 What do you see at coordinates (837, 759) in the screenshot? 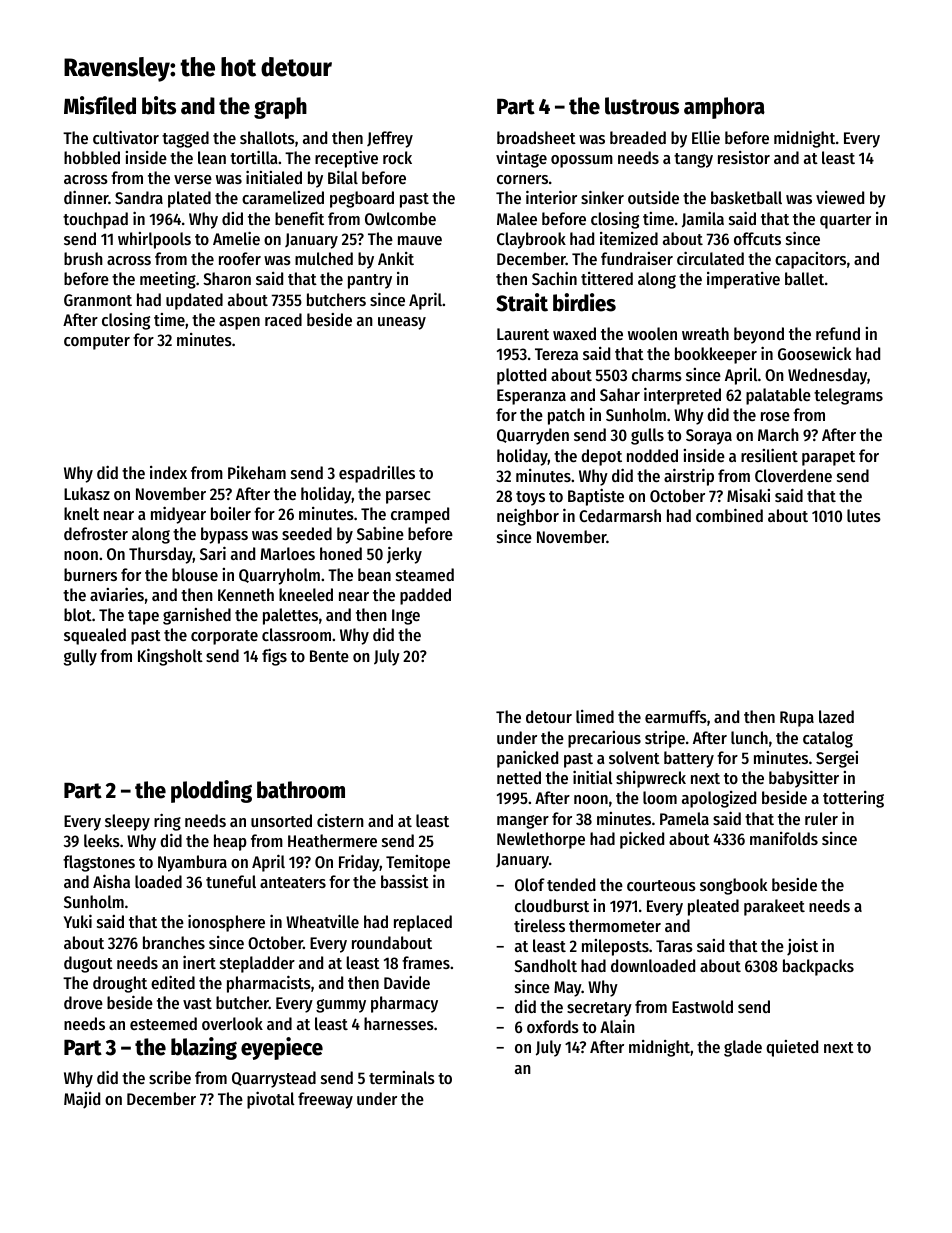
I see `Sergei` at bounding box center [837, 759].
